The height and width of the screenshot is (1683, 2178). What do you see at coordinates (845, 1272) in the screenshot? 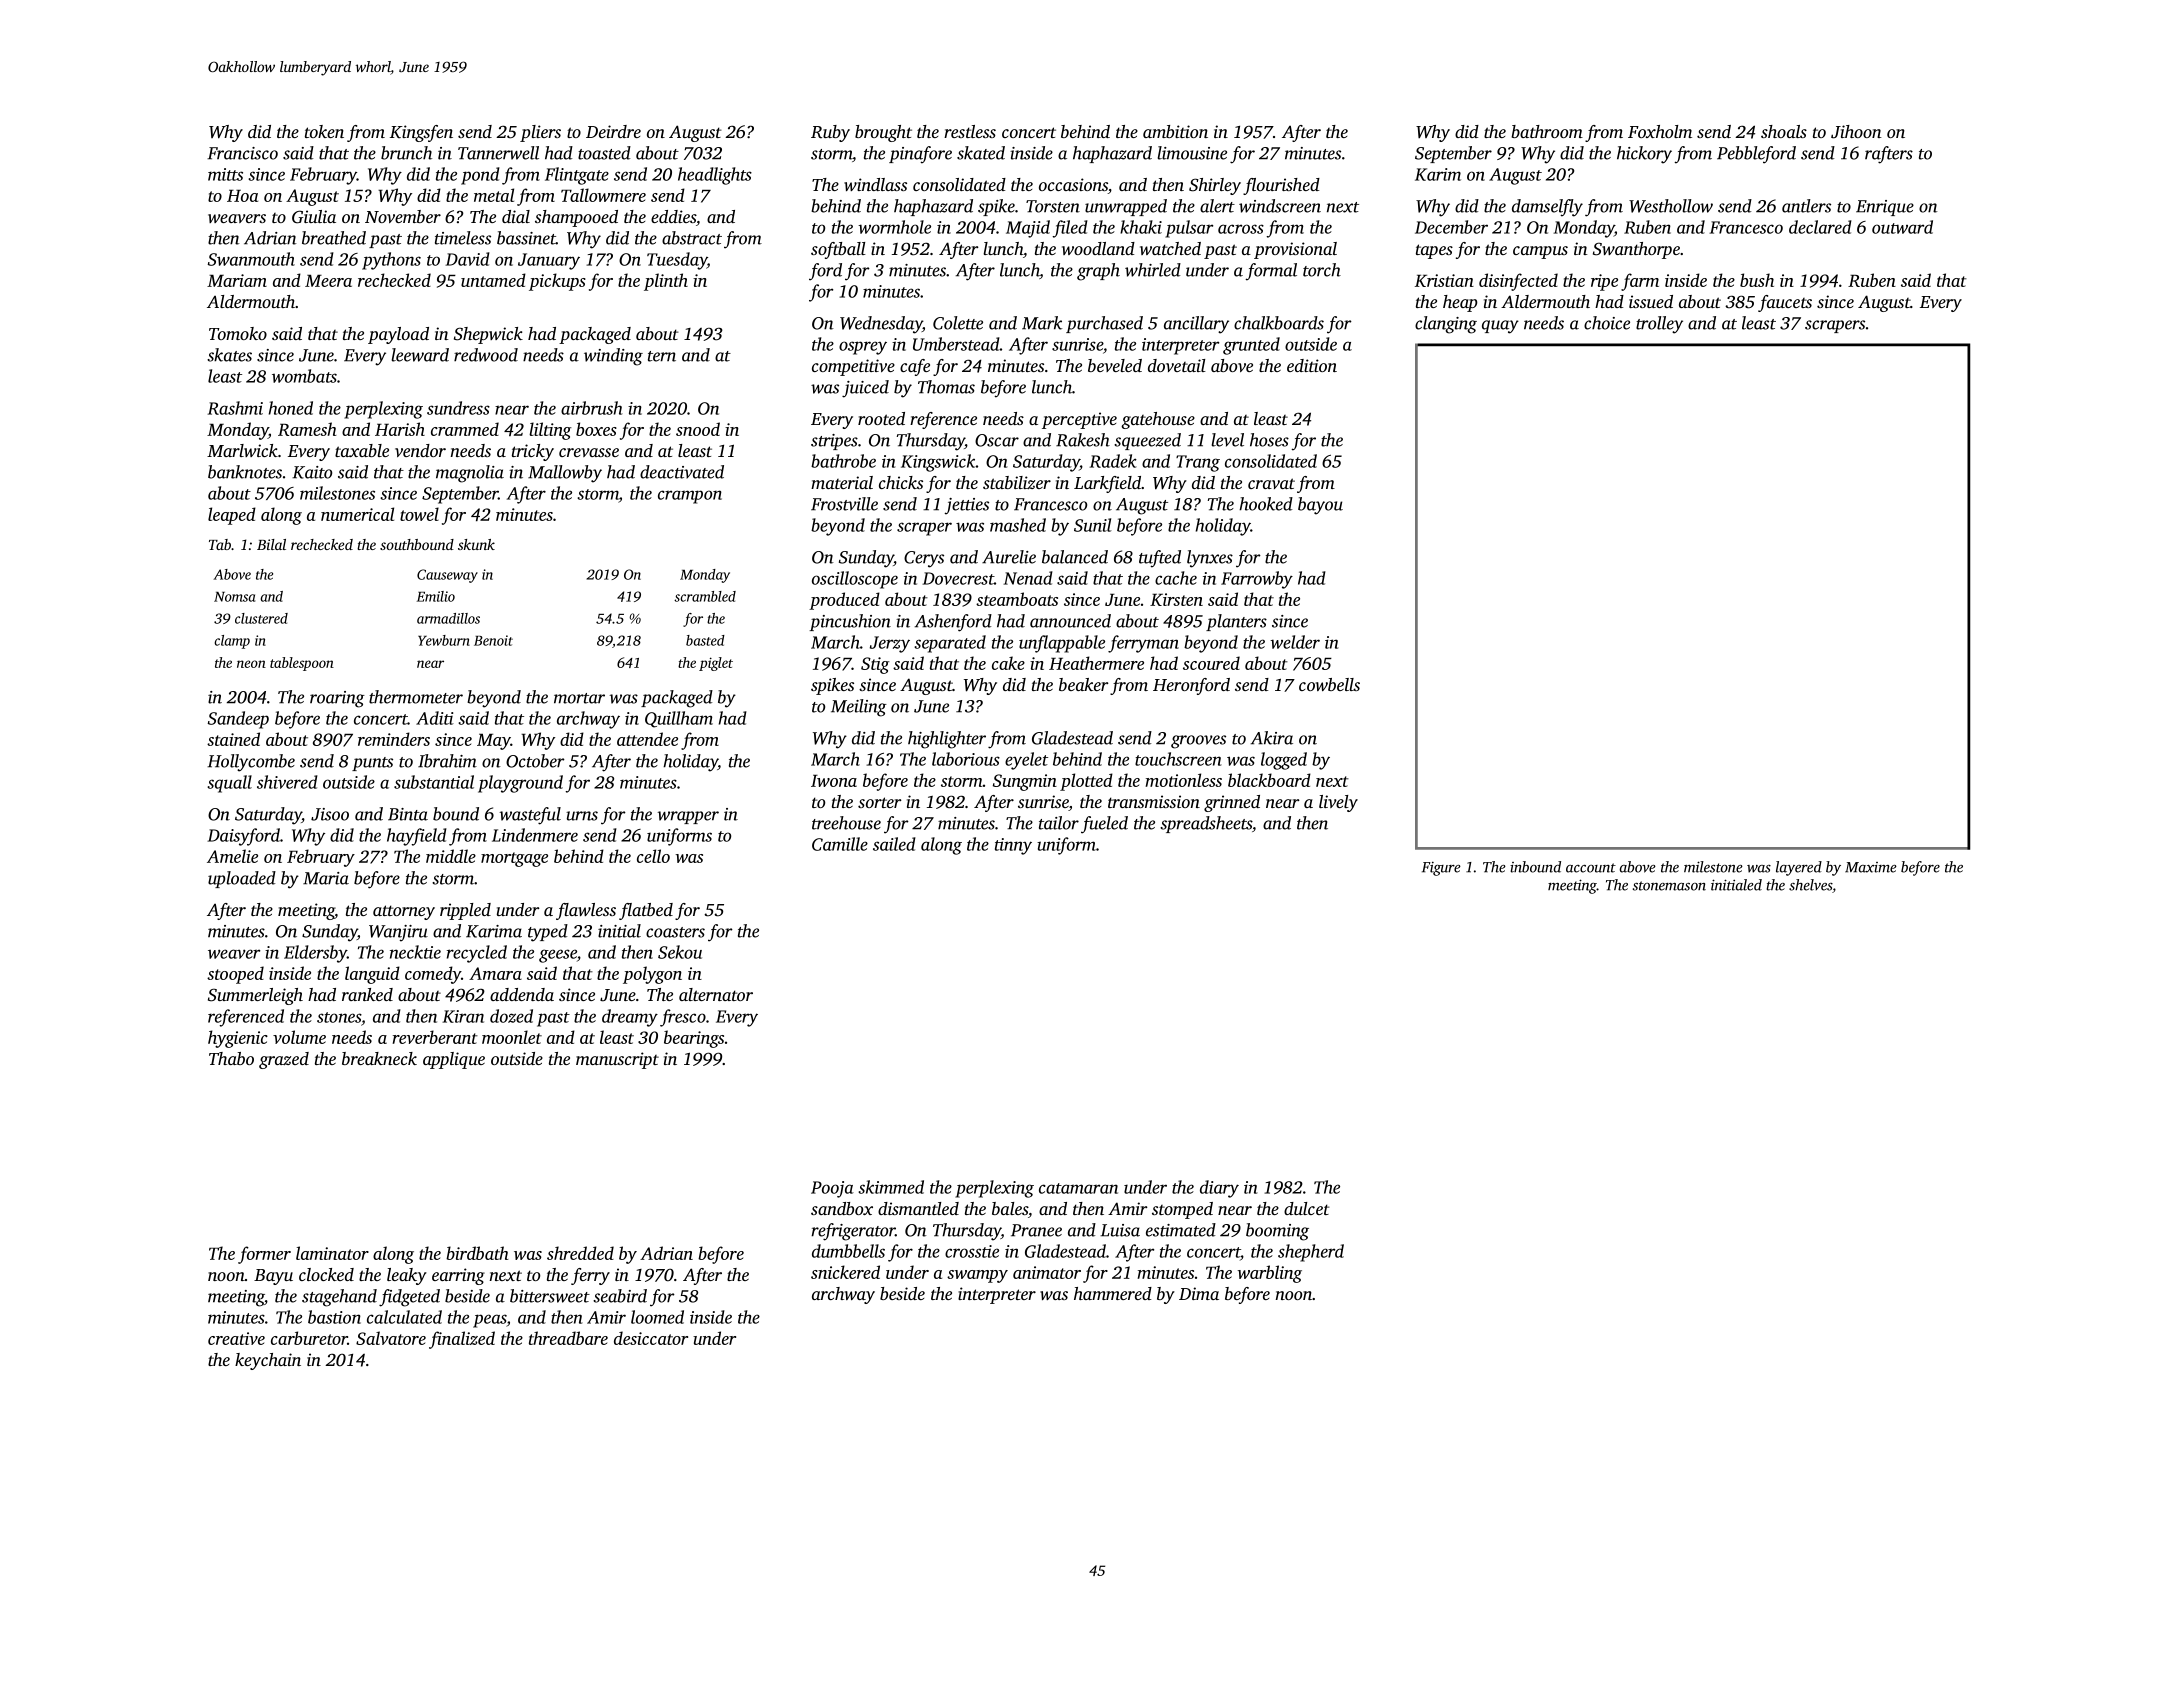
I see `snickered` at bounding box center [845, 1272].
